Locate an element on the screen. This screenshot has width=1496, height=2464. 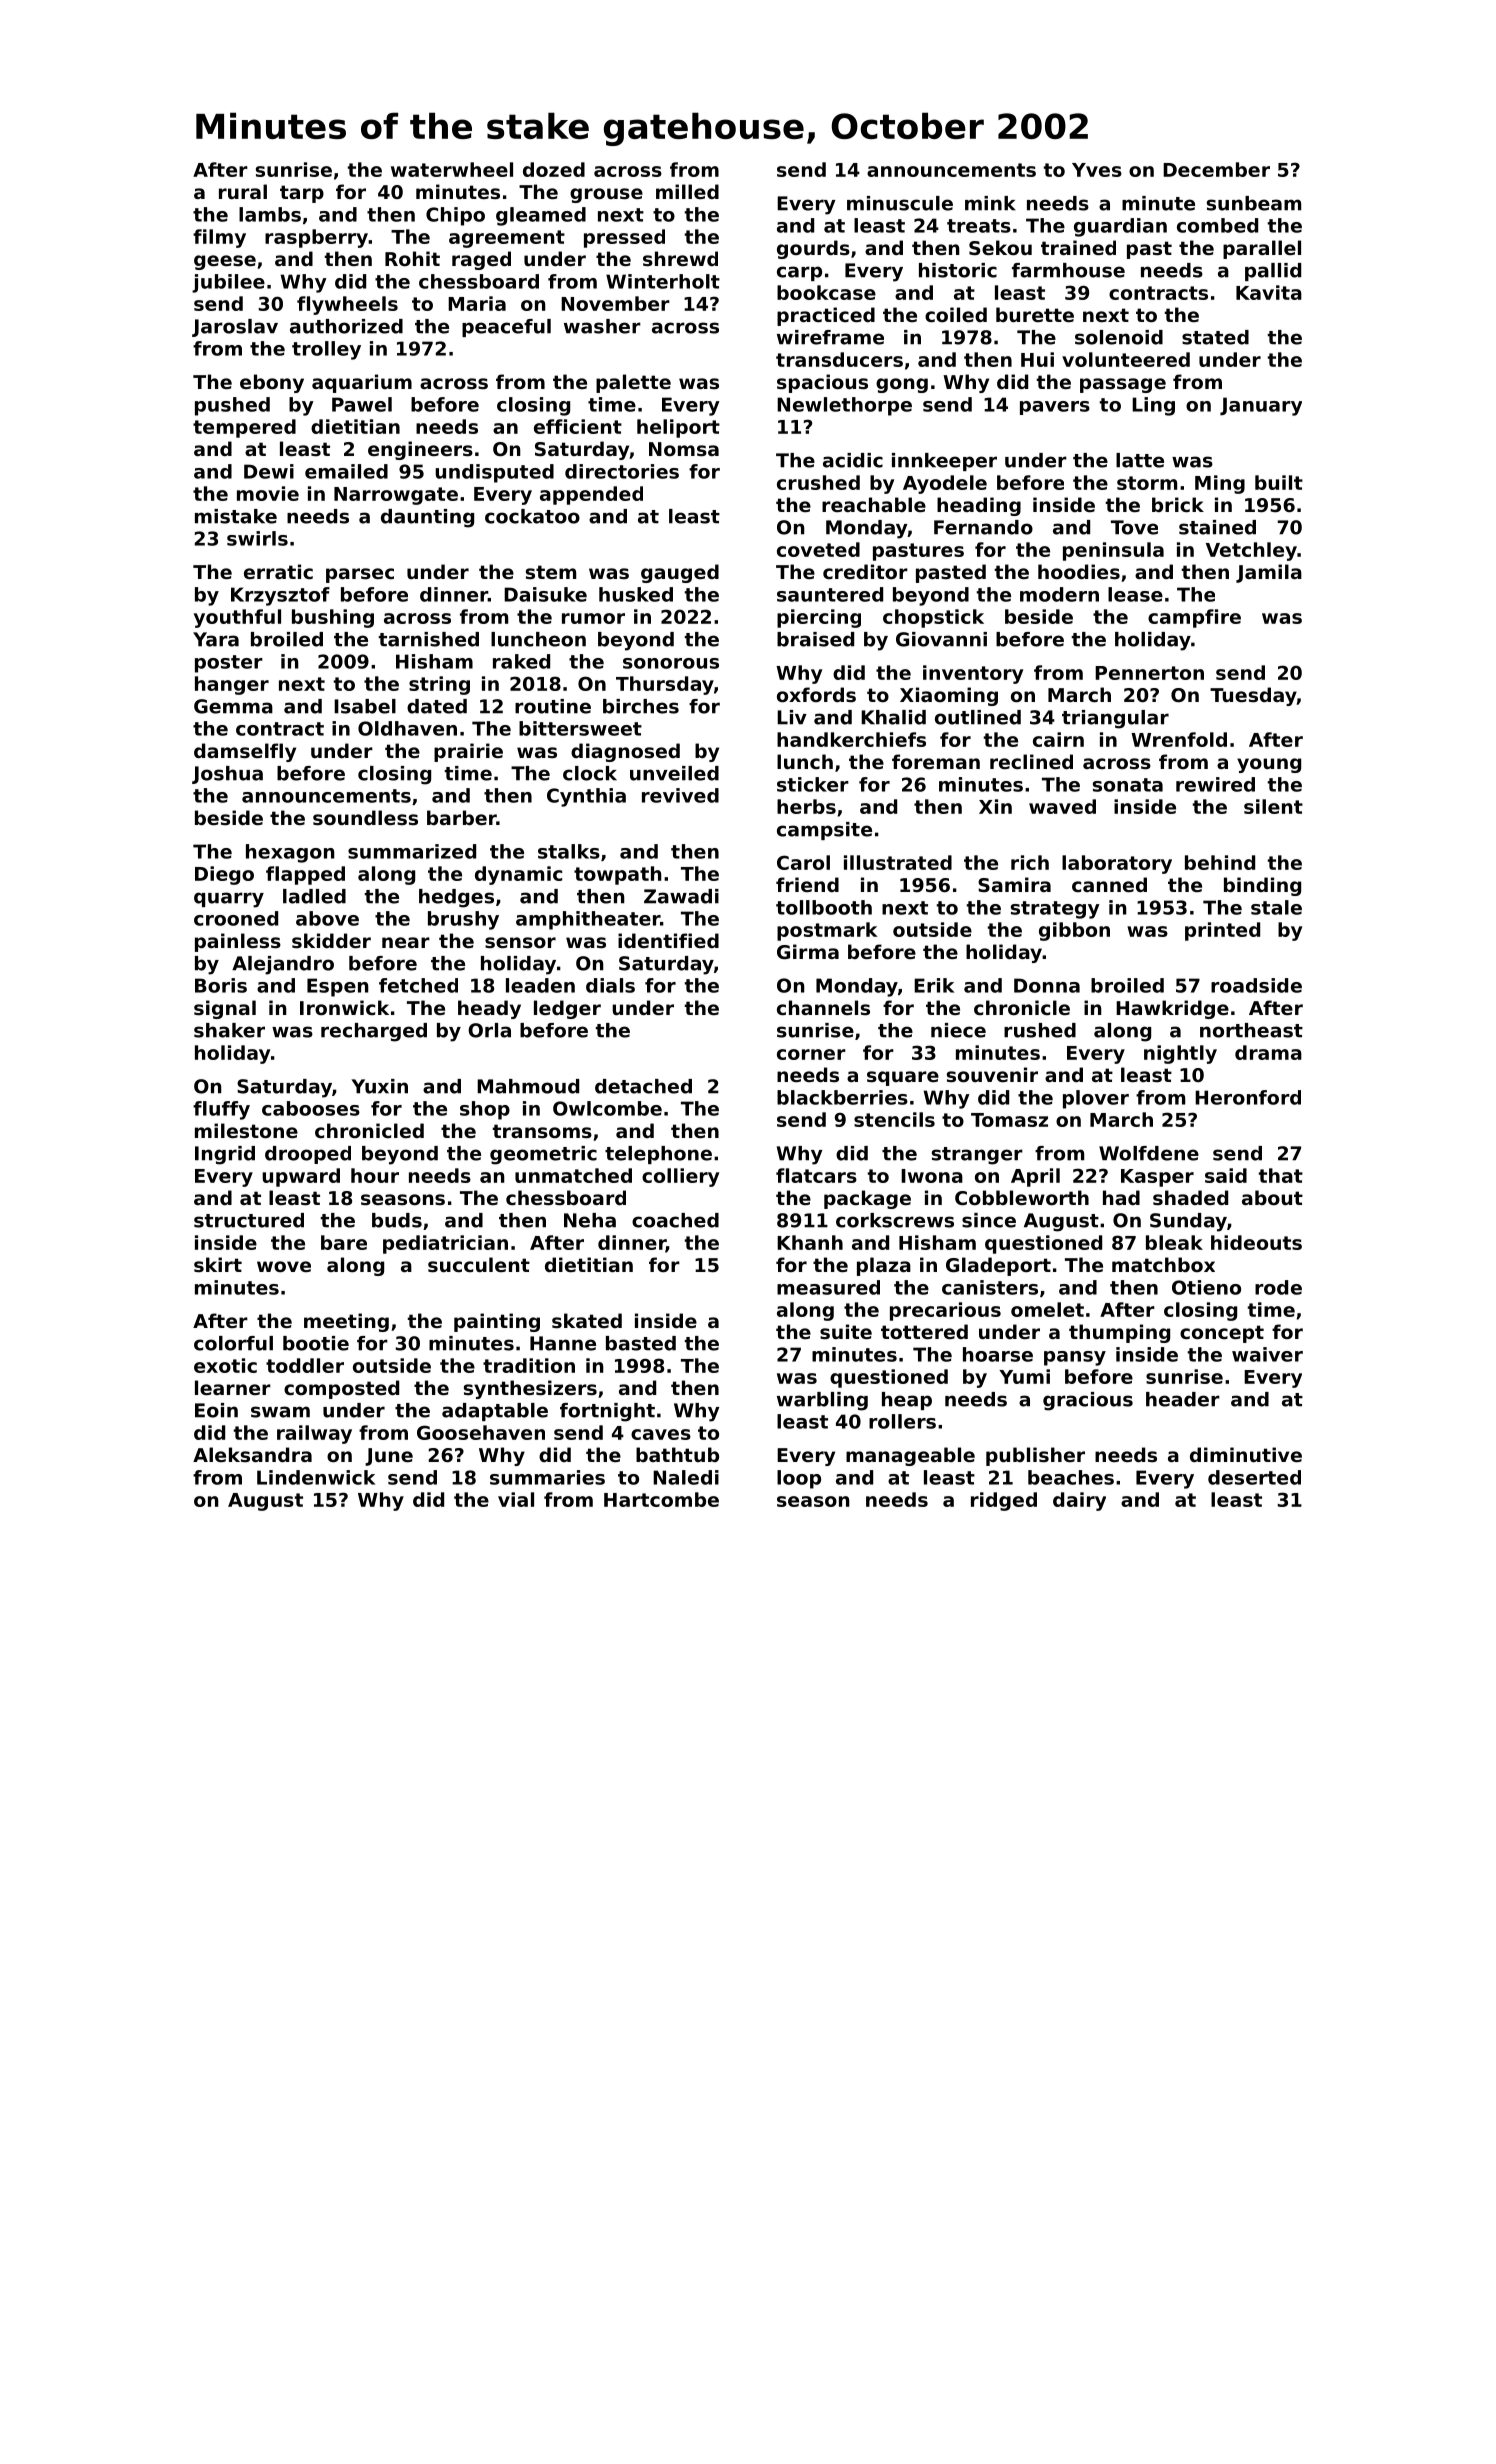
Donna is located at coordinates (1047, 985).
